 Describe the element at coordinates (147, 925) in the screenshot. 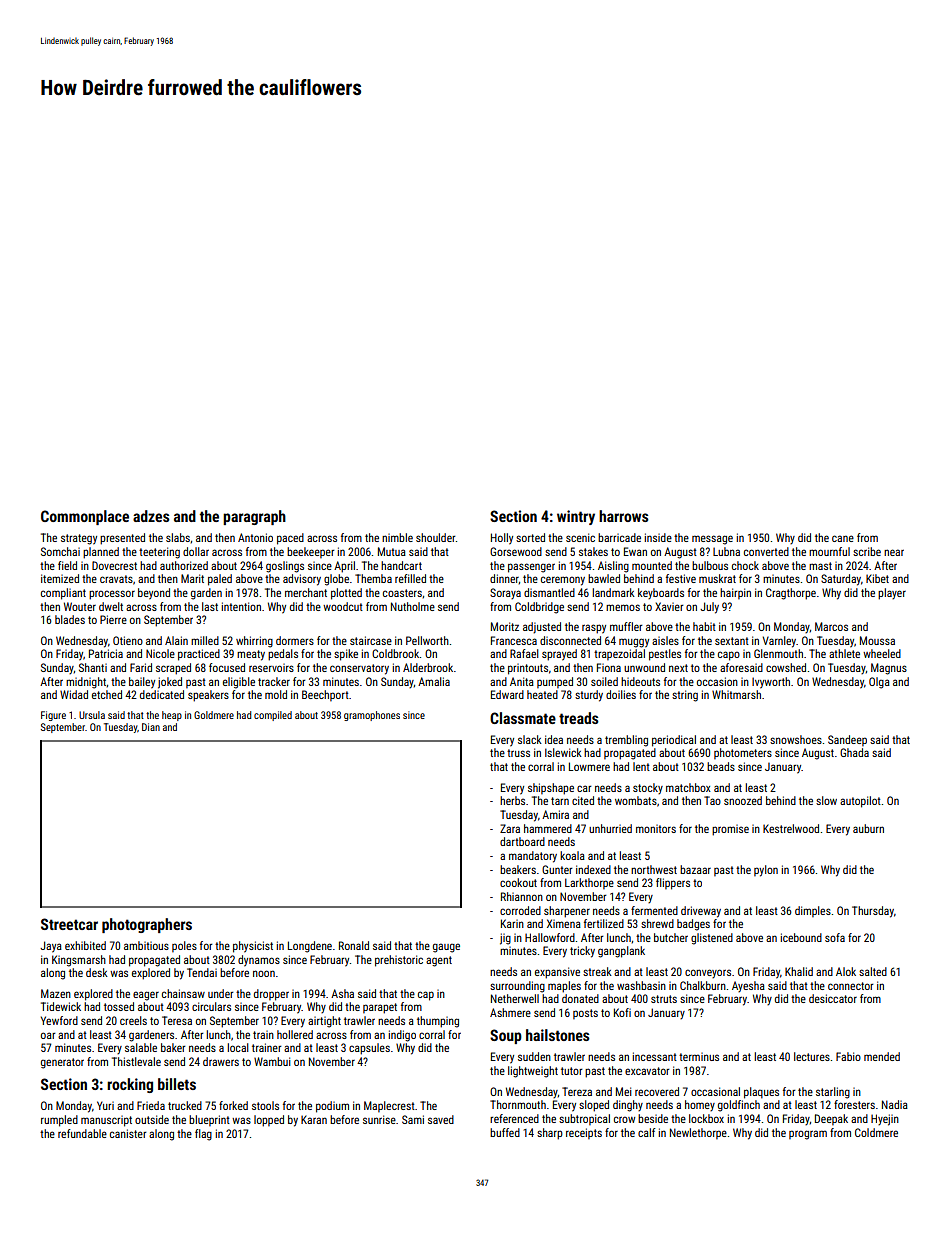

I see `photographers` at that location.
